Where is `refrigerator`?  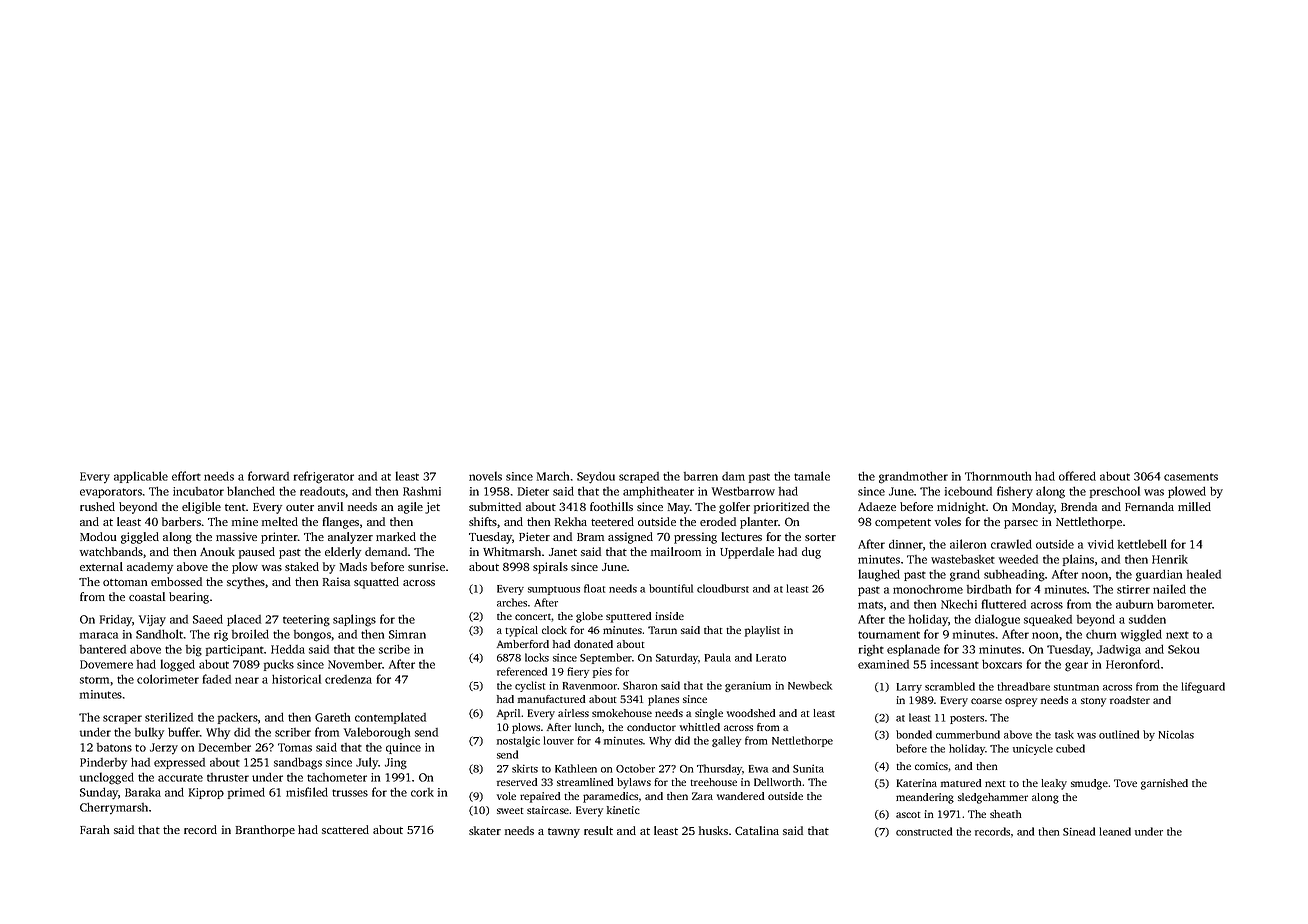
refrigerator is located at coordinates (324, 477).
